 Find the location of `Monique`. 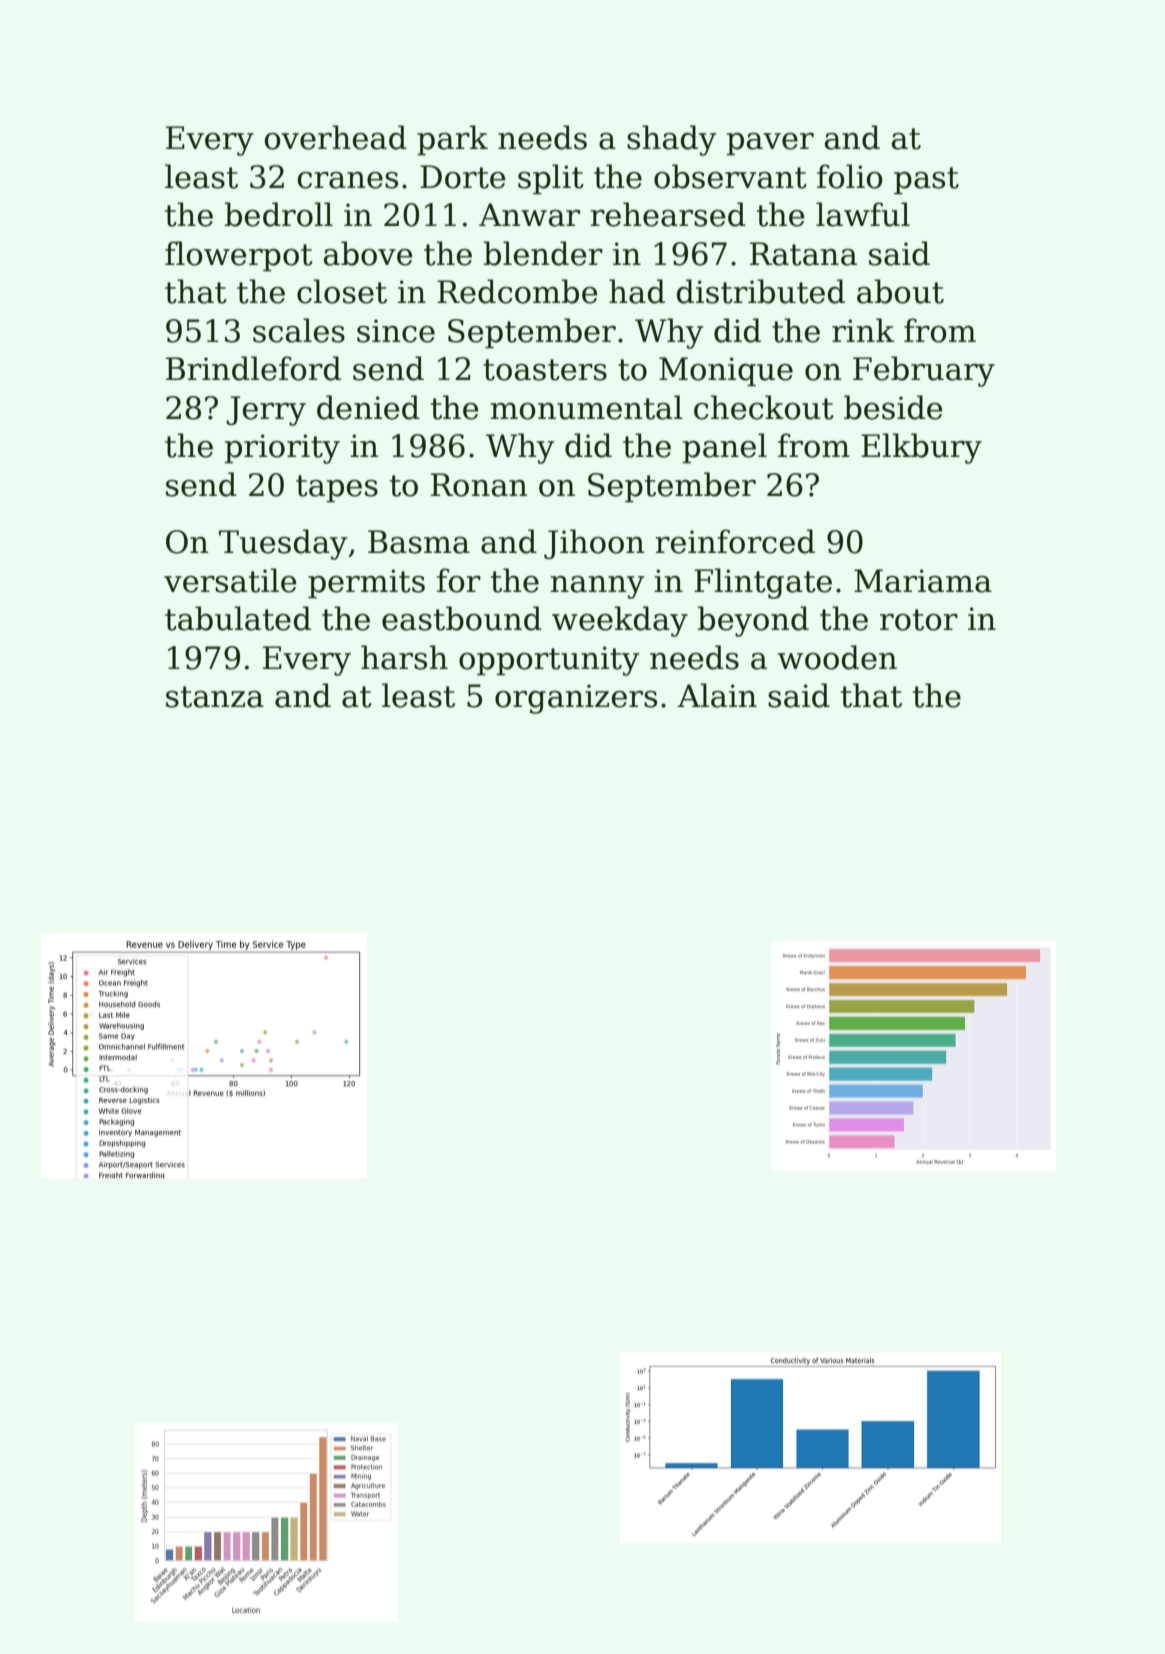

Monique is located at coordinates (726, 371).
